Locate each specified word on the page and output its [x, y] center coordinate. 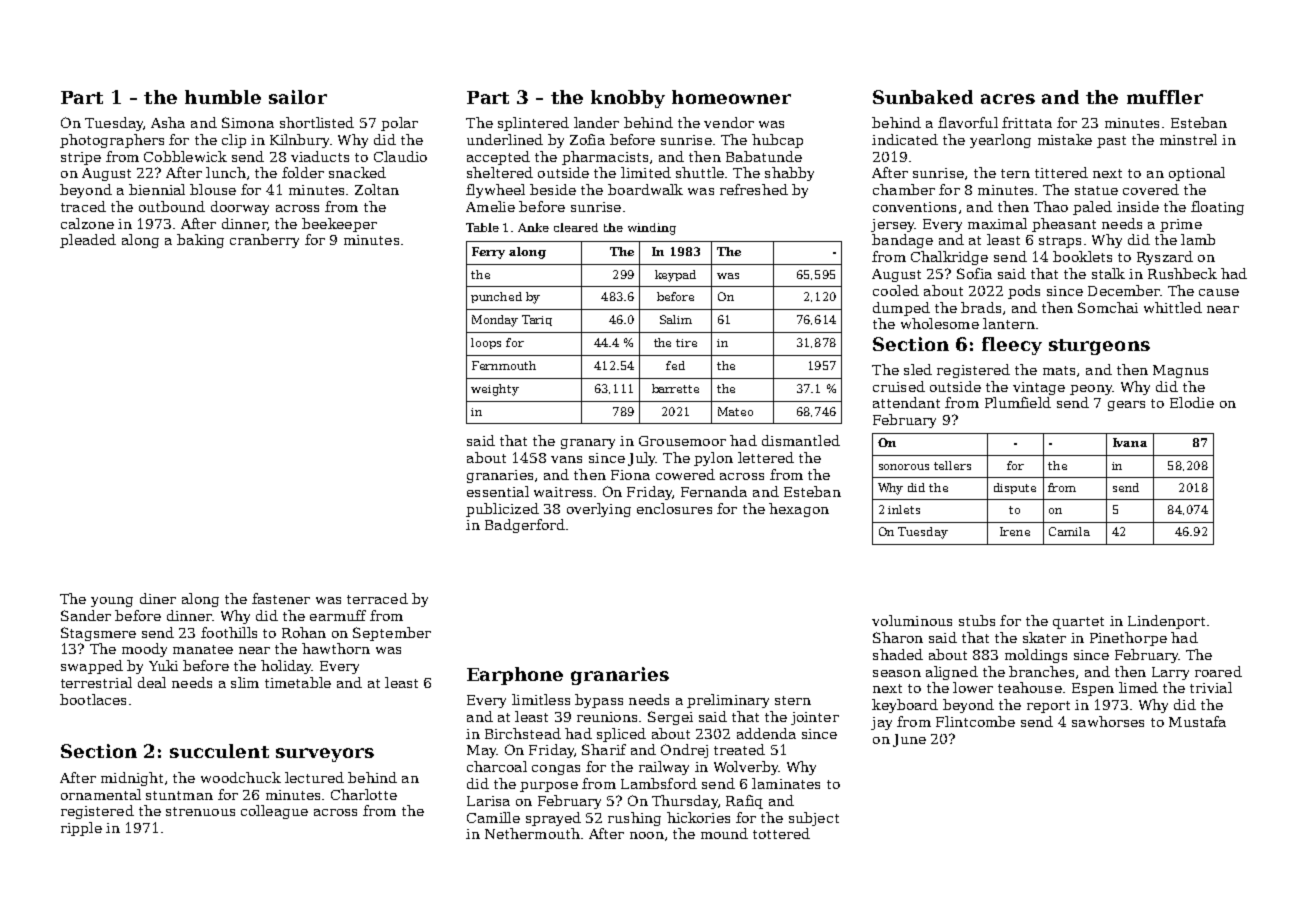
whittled [1173, 307]
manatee [203, 649]
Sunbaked [923, 97]
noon [647, 835]
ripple [81, 829]
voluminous [912, 620]
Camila [1069, 531]
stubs [977, 620]
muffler [1165, 97]
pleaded [88, 241]
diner [158, 598]
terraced [377, 598]
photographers [112, 141]
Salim [676, 319]
